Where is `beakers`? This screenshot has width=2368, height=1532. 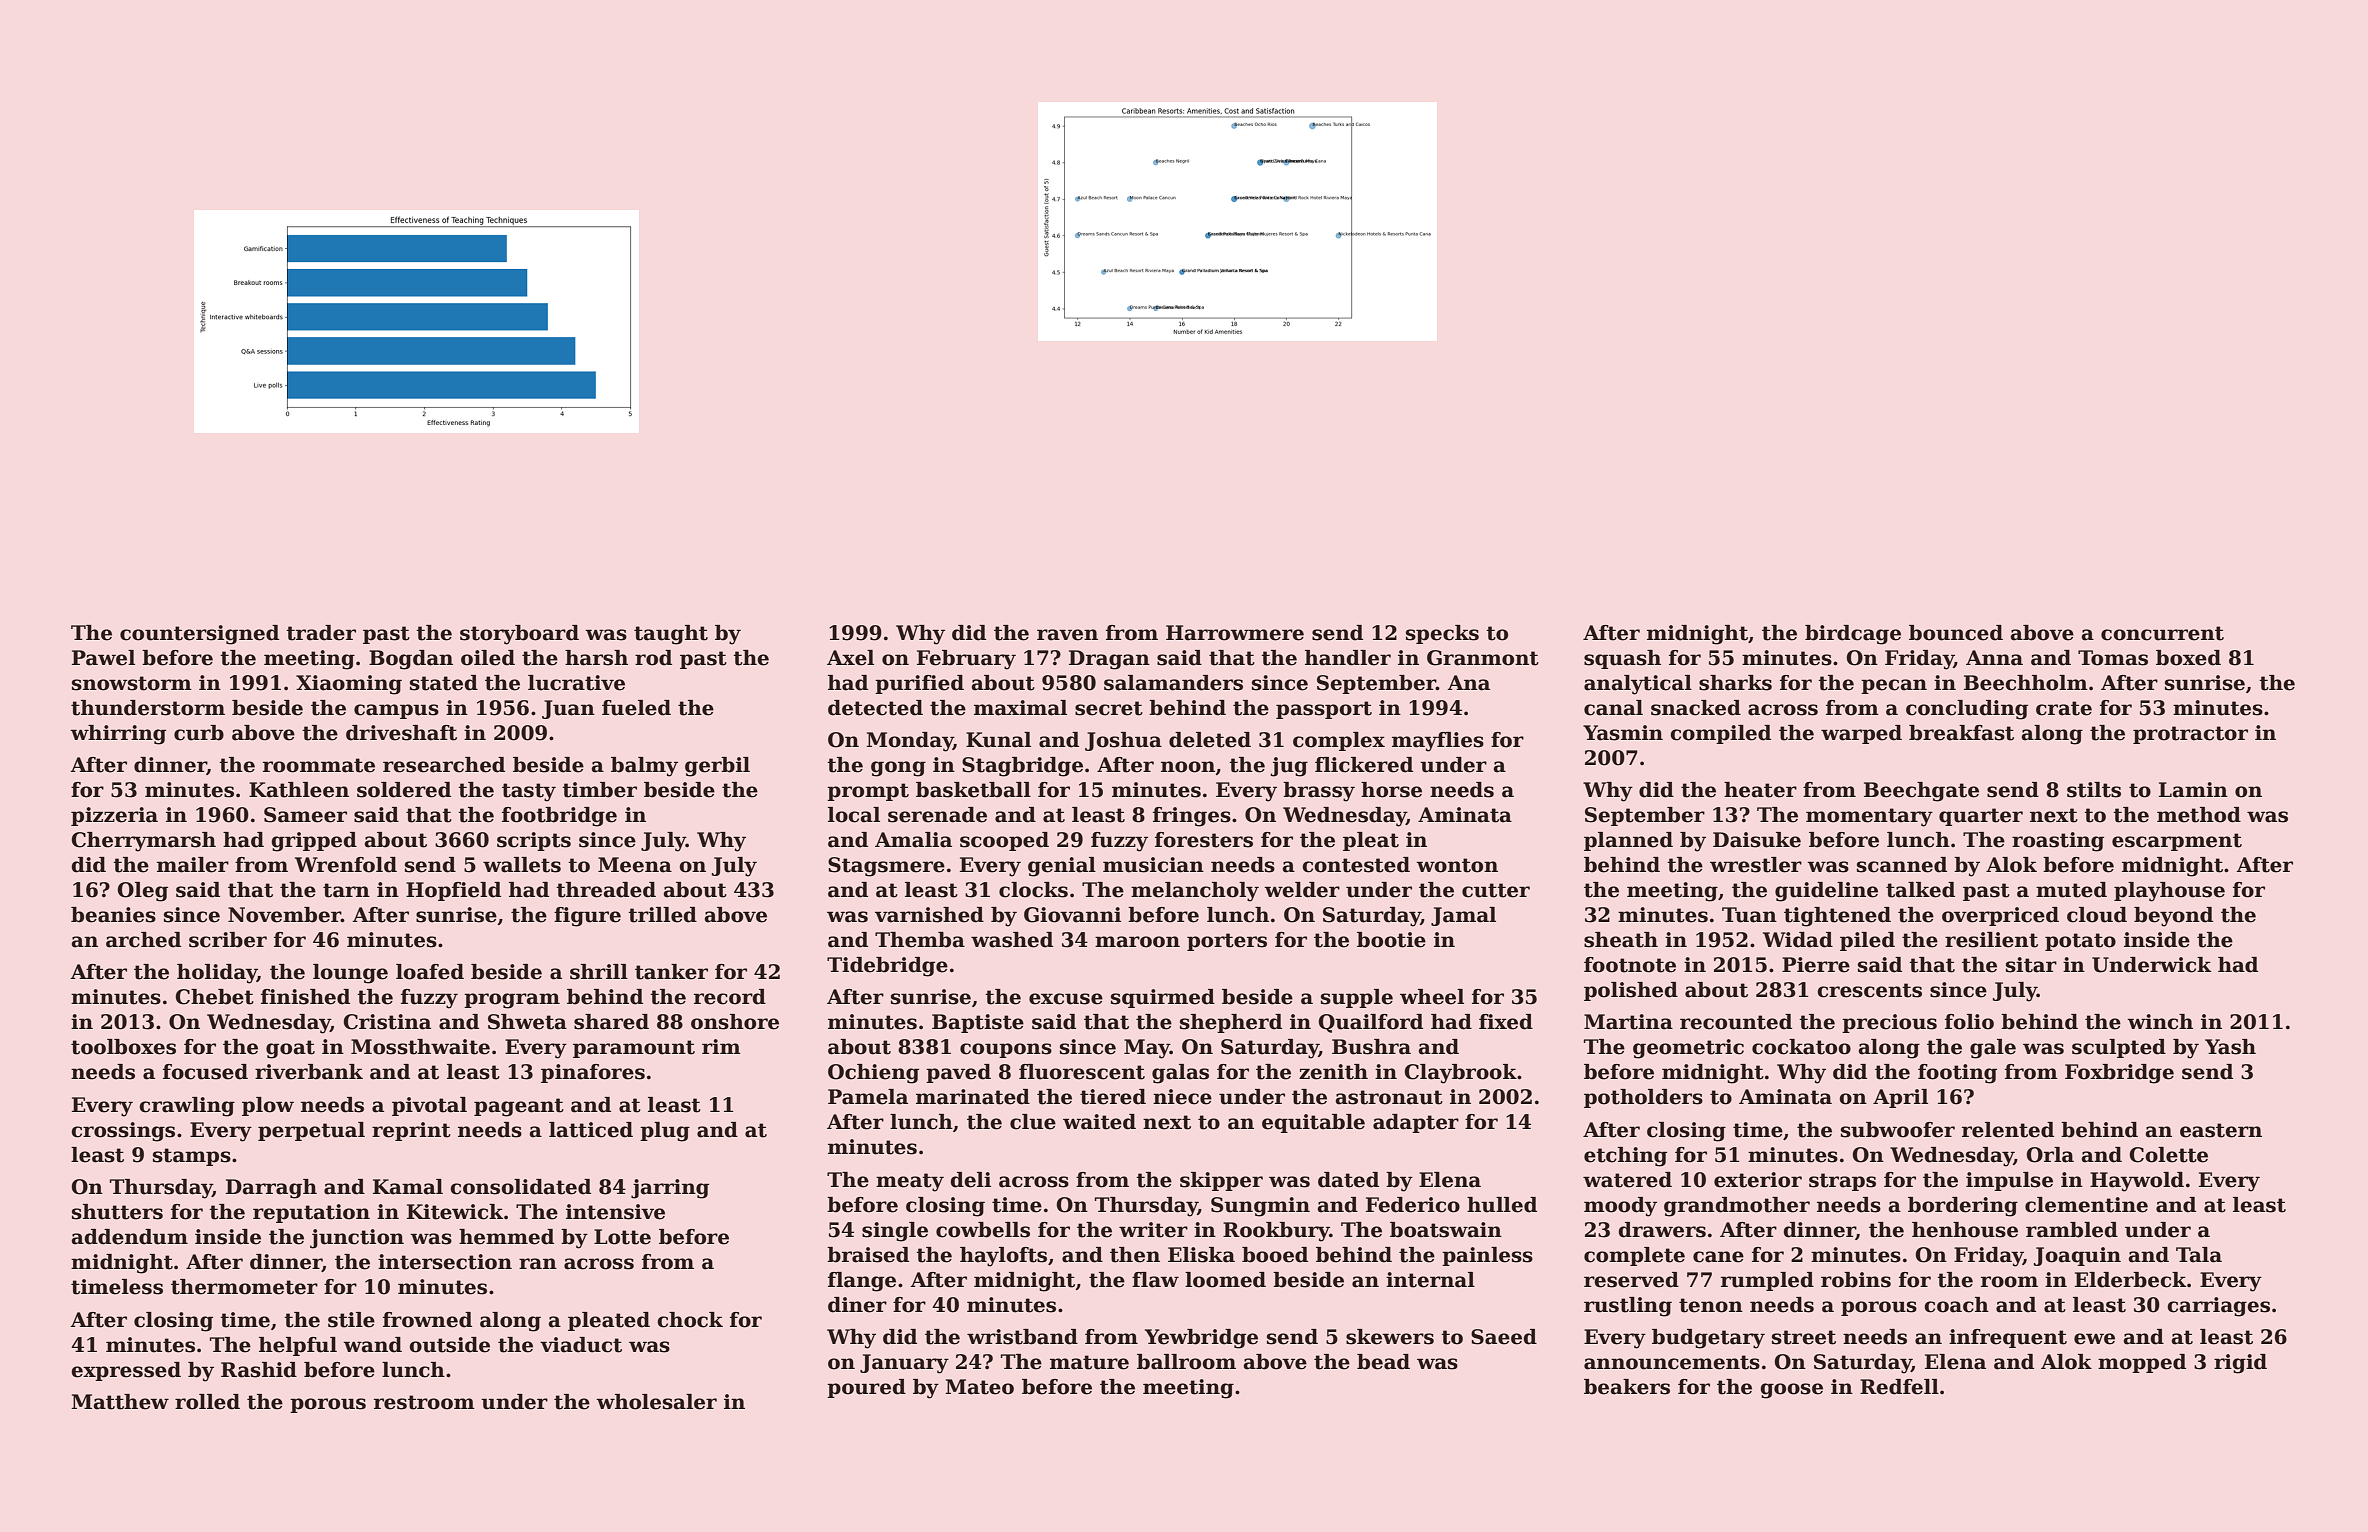 beakers is located at coordinates (1627, 1387).
